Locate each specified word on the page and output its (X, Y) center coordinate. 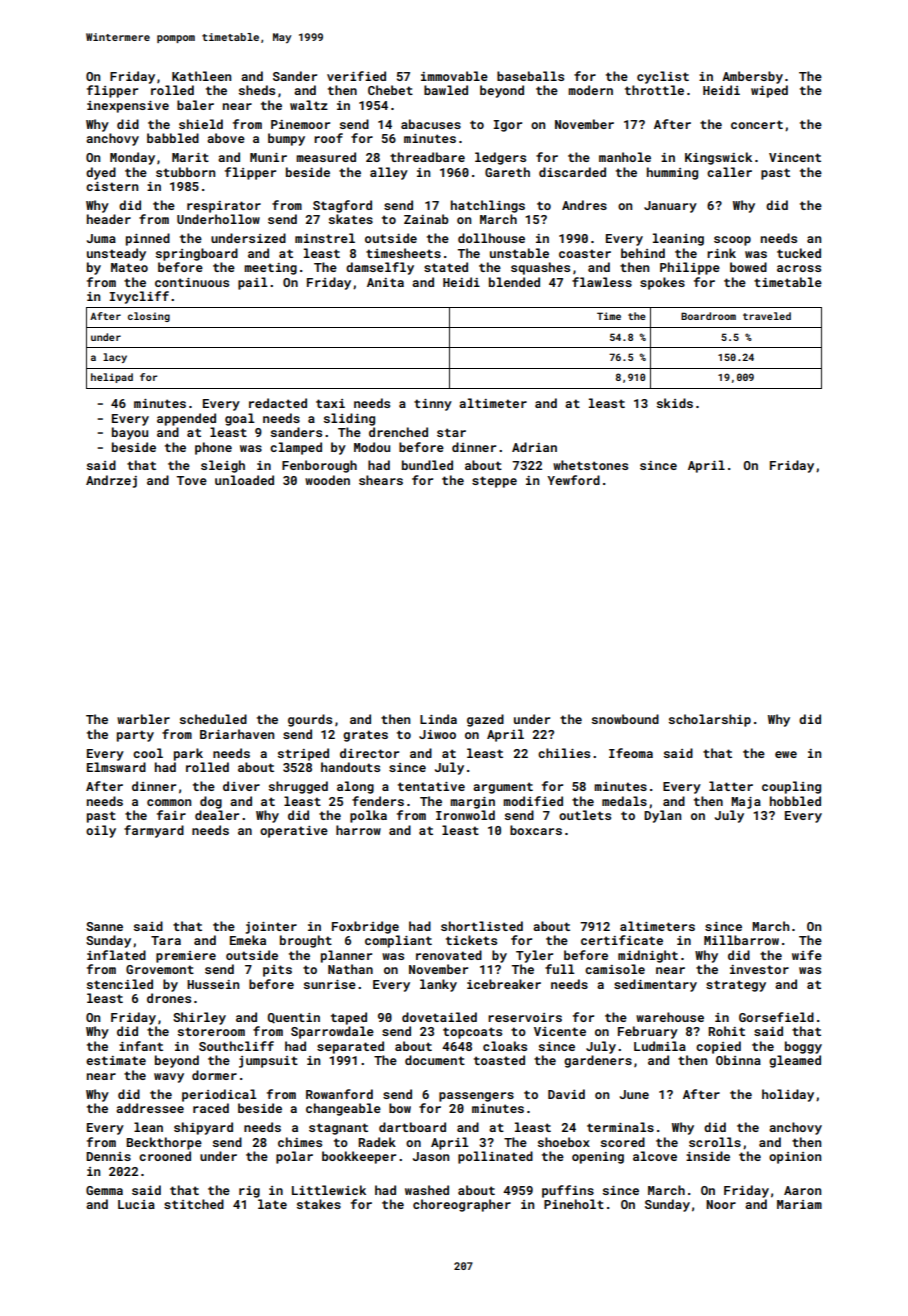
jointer (271, 928)
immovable (454, 76)
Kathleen (201, 76)
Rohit (726, 1031)
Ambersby (752, 77)
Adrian (534, 447)
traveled (767, 316)
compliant (398, 941)
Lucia (136, 1204)
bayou (130, 433)
